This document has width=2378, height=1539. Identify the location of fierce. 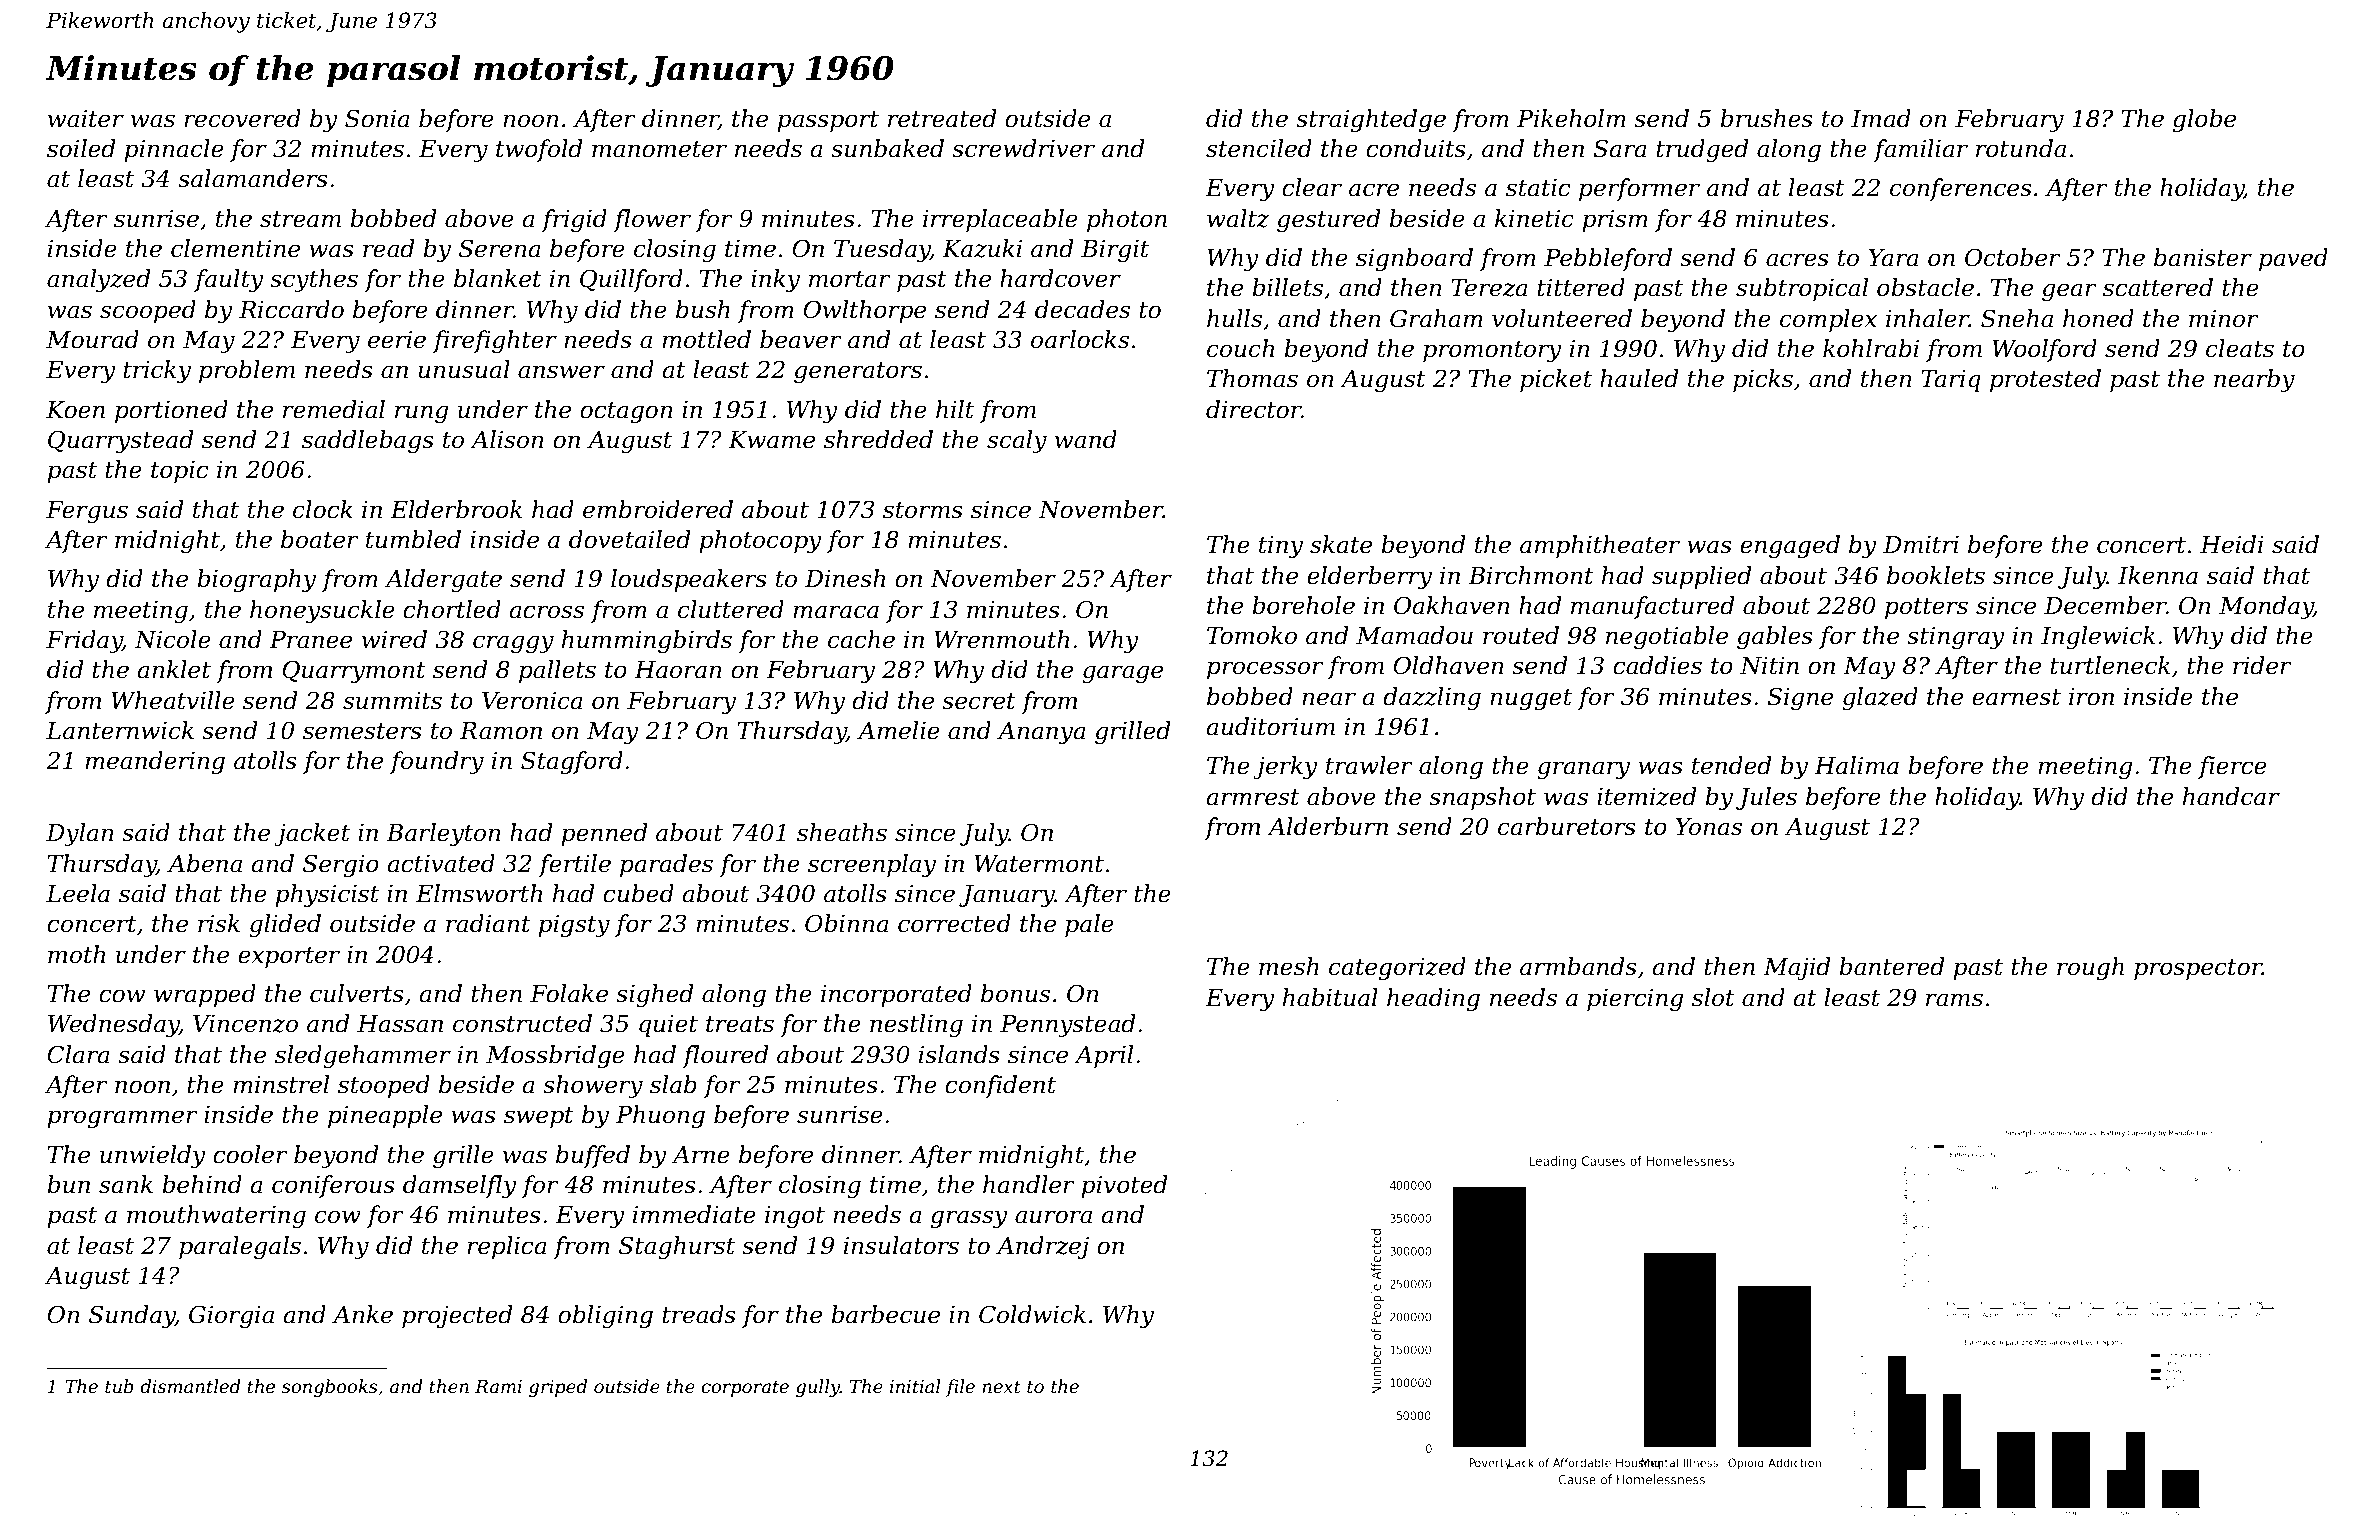
(2232, 767).
